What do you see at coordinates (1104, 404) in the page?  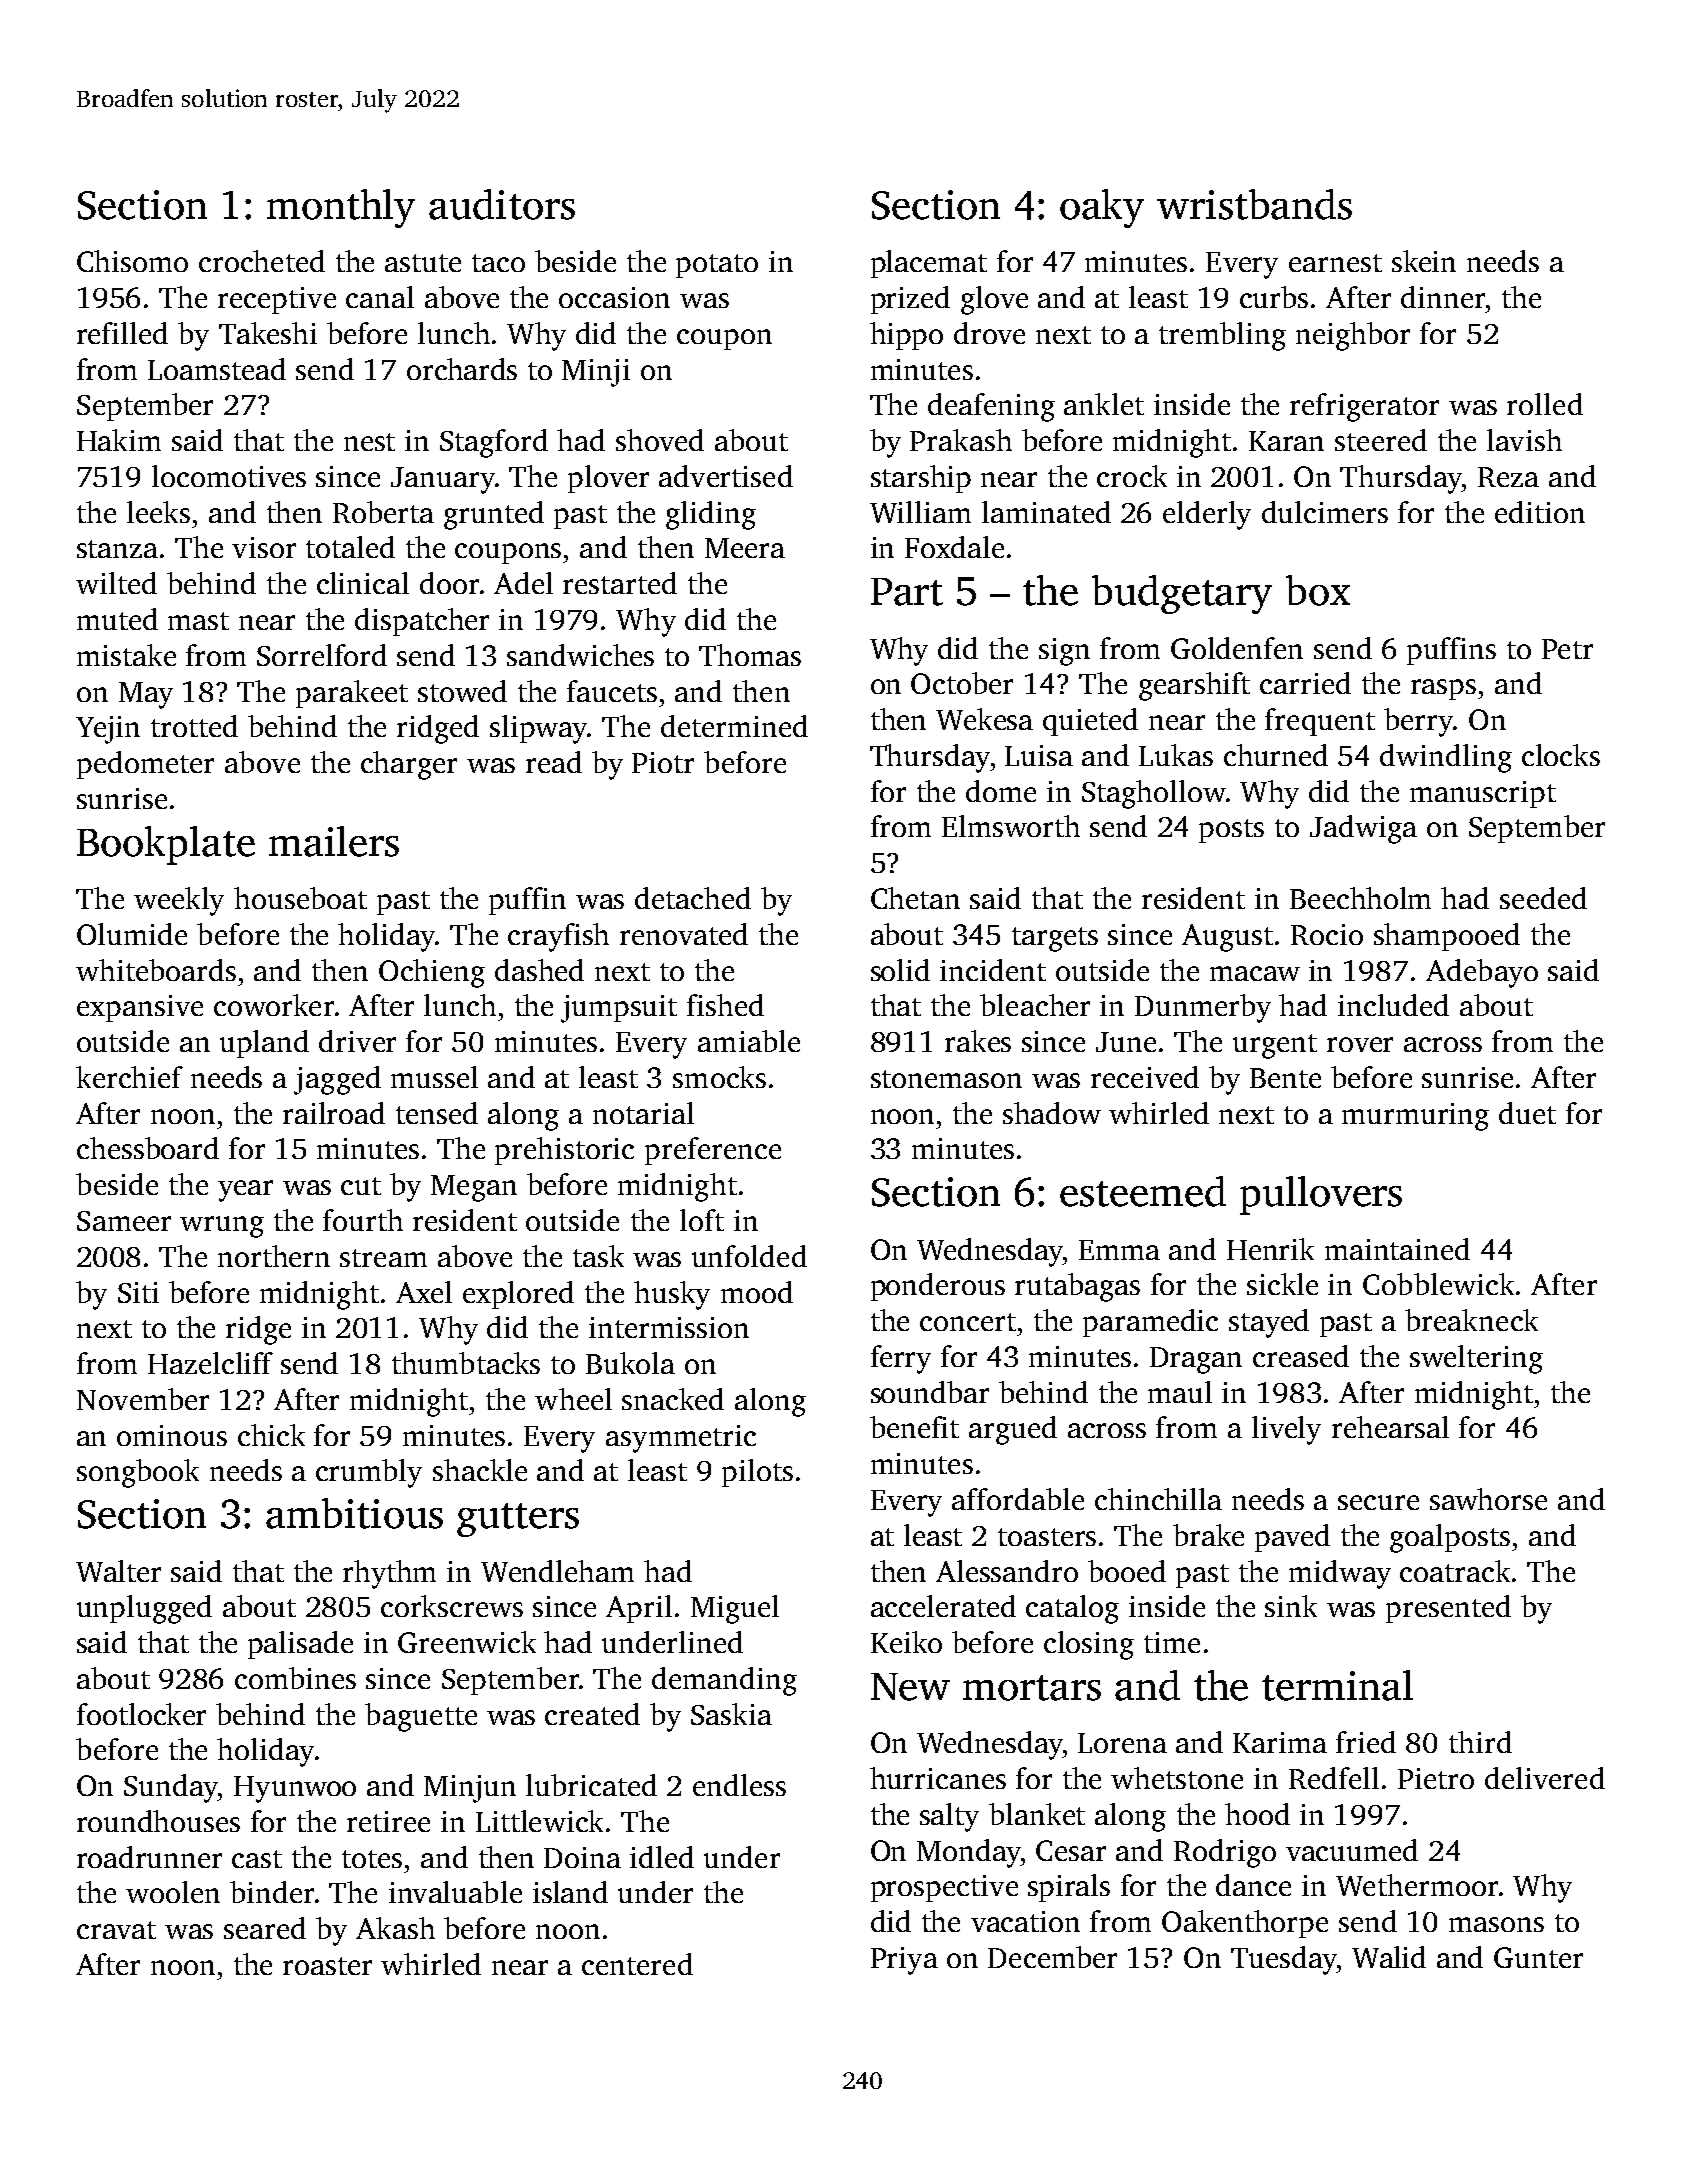 I see `anklet` at bounding box center [1104, 404].
